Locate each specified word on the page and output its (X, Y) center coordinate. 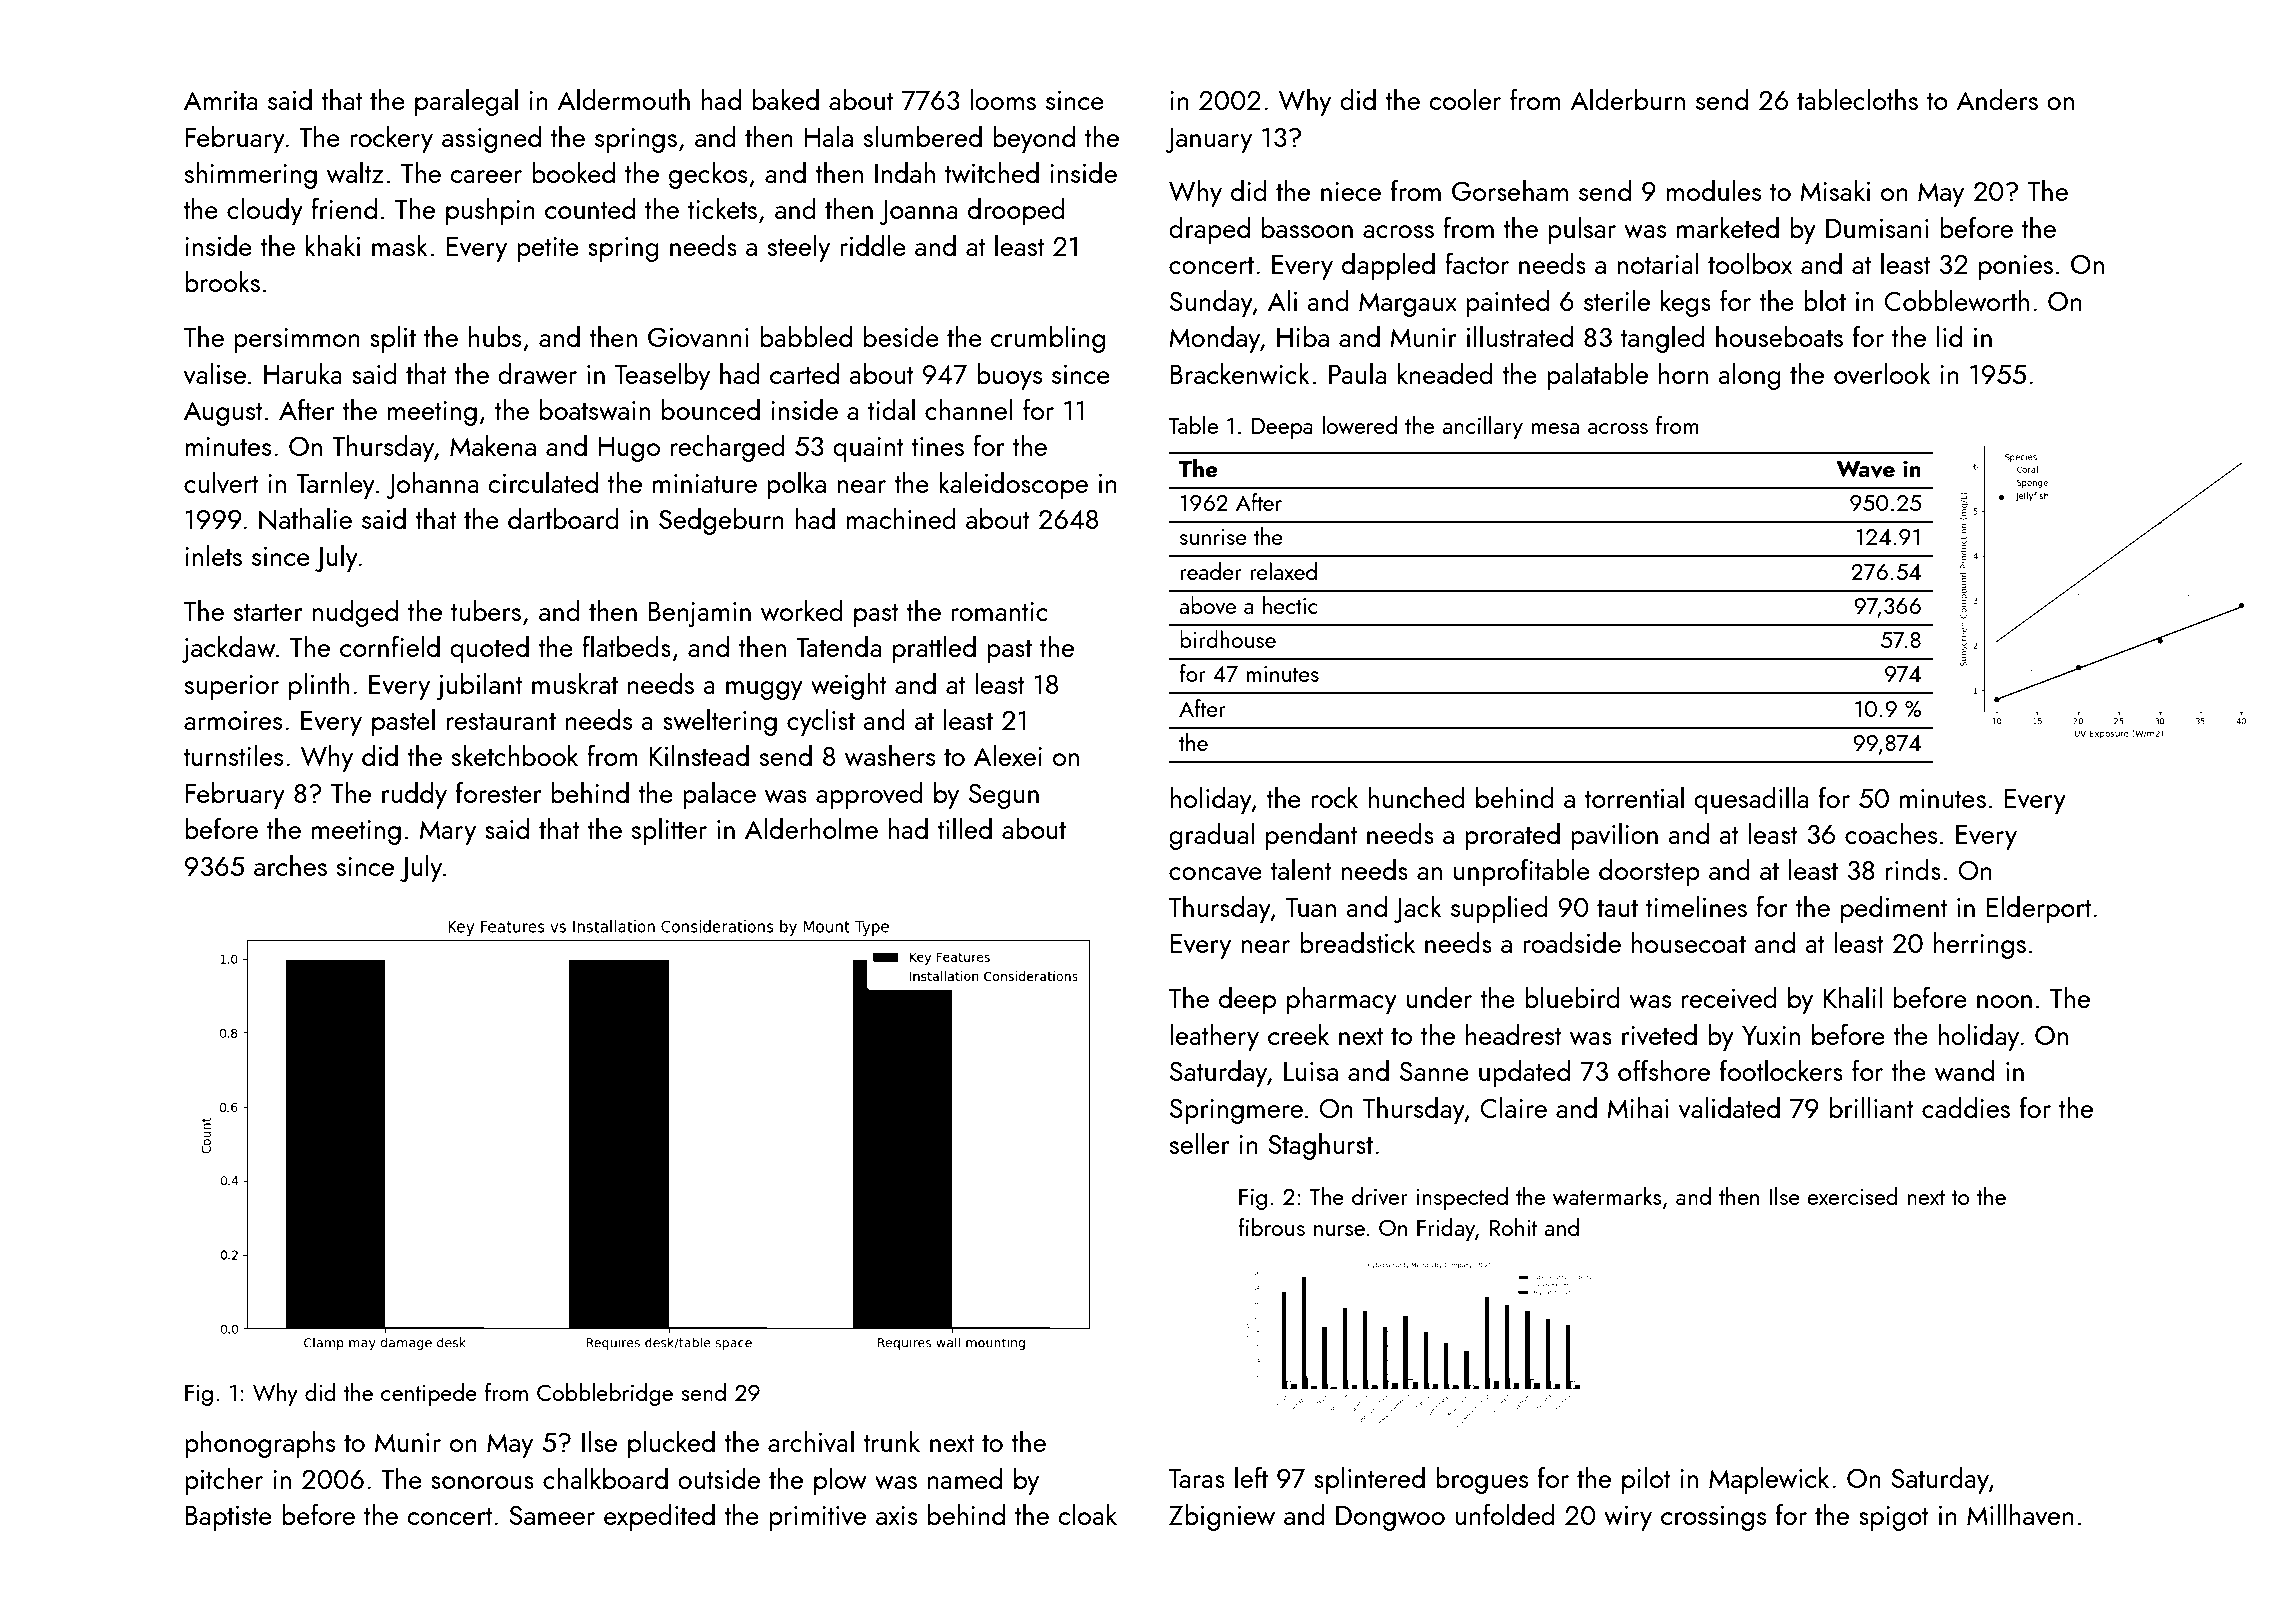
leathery (1214, 1037)
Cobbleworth (1956, 300)
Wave (1865, 469)
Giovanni (698, 338)
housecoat (1688, 942)
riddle (873, 245)
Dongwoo (1390, 1518)
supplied (1499, 909)
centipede (429, 1394)
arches (290, 865)
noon (2004, 1001)
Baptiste (229, 1518)
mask (400, 245)
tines (937, 446)
